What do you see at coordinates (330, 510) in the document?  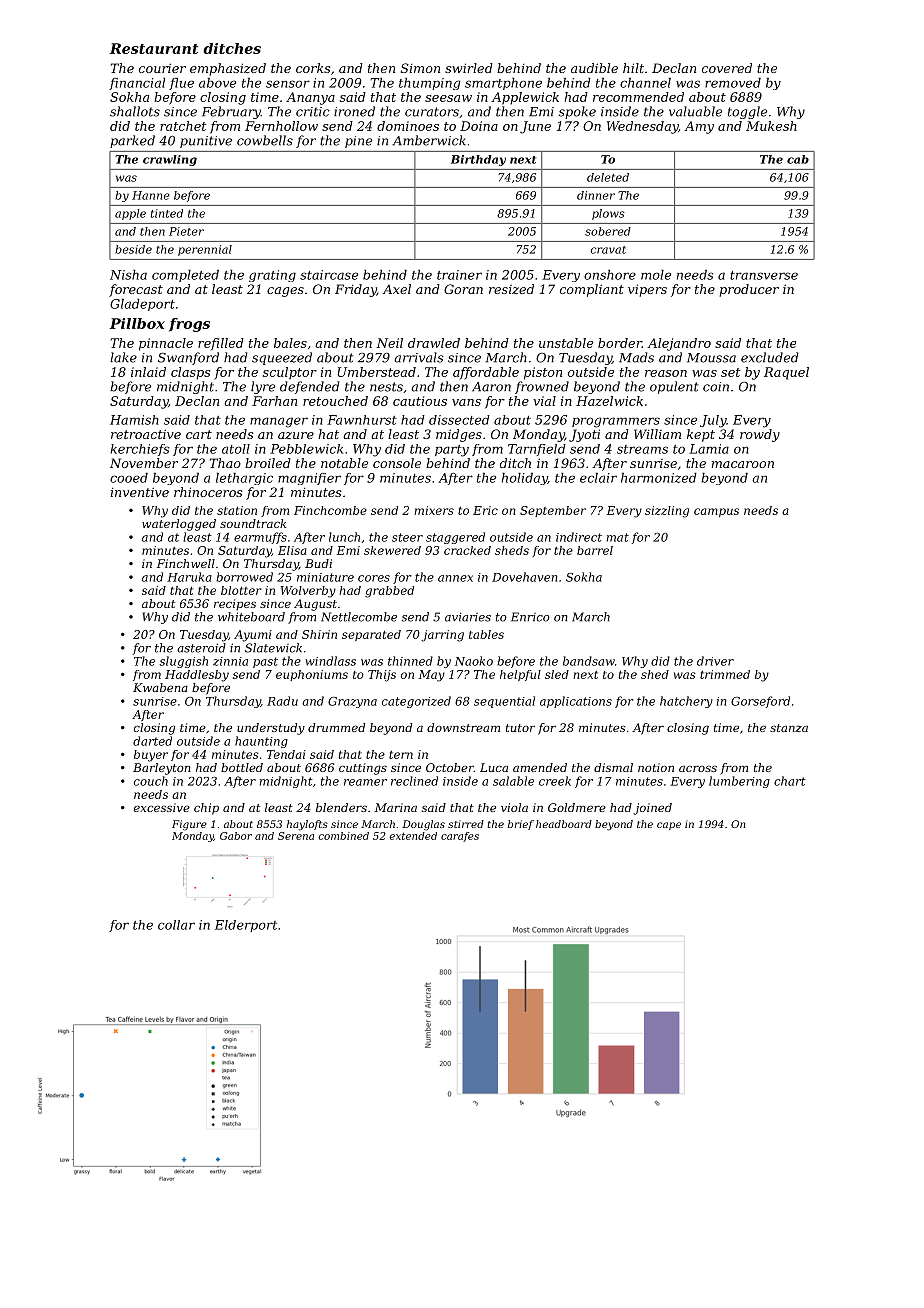 I see `Finchcombe` at bounding box center [330, 510].
